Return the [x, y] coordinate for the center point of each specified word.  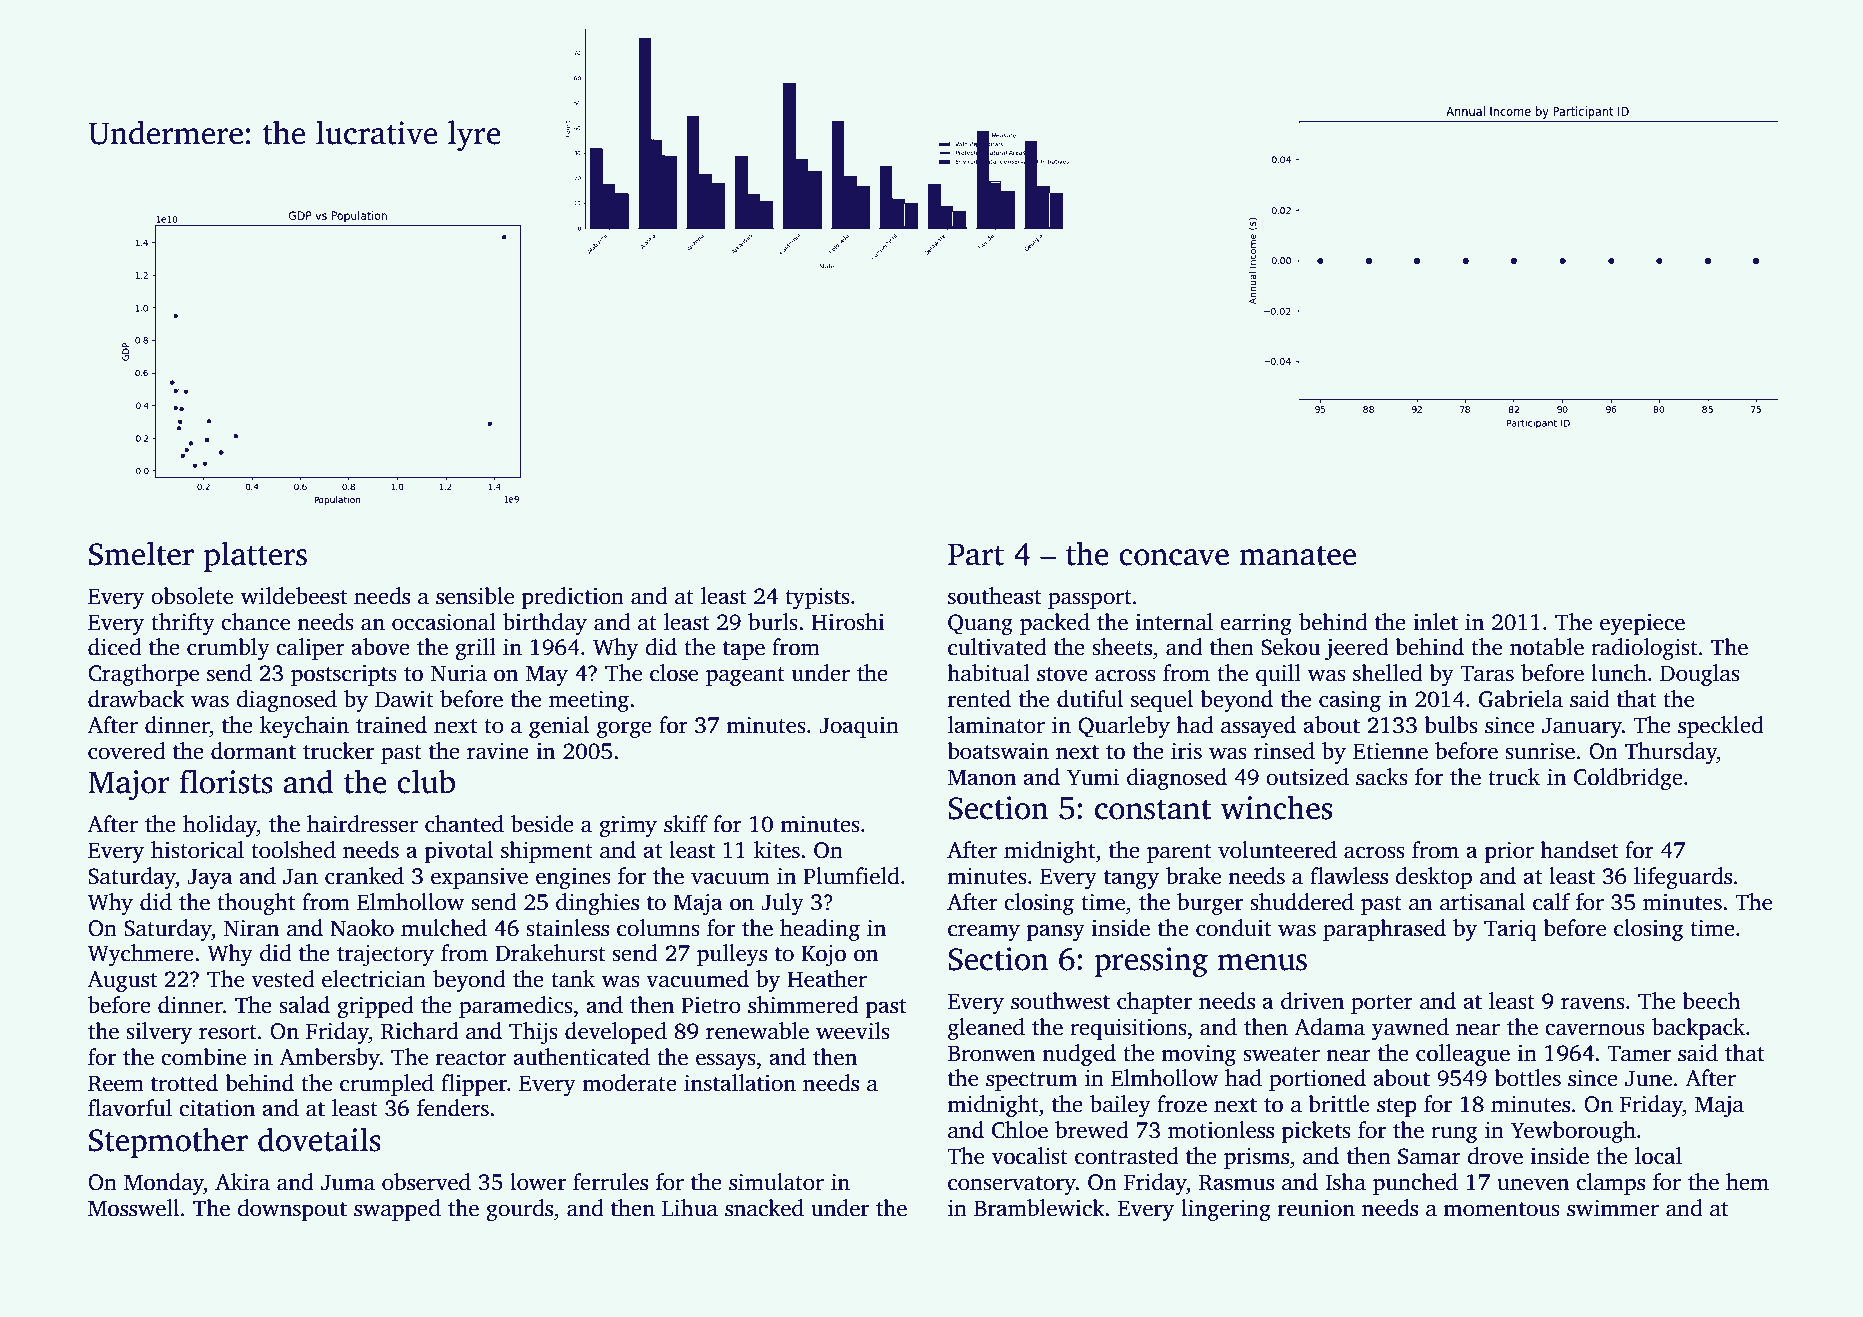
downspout [292, 1210]
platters [255, 556]
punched [1415, 1184]
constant [1153, 810]
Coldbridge [1628, 779]
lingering [1226, 1210]
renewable [757, 1031]
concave [1174, 557]
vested [283, 979]
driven [1312, 1001]
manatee [1297, 556]
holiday [220, 826]
